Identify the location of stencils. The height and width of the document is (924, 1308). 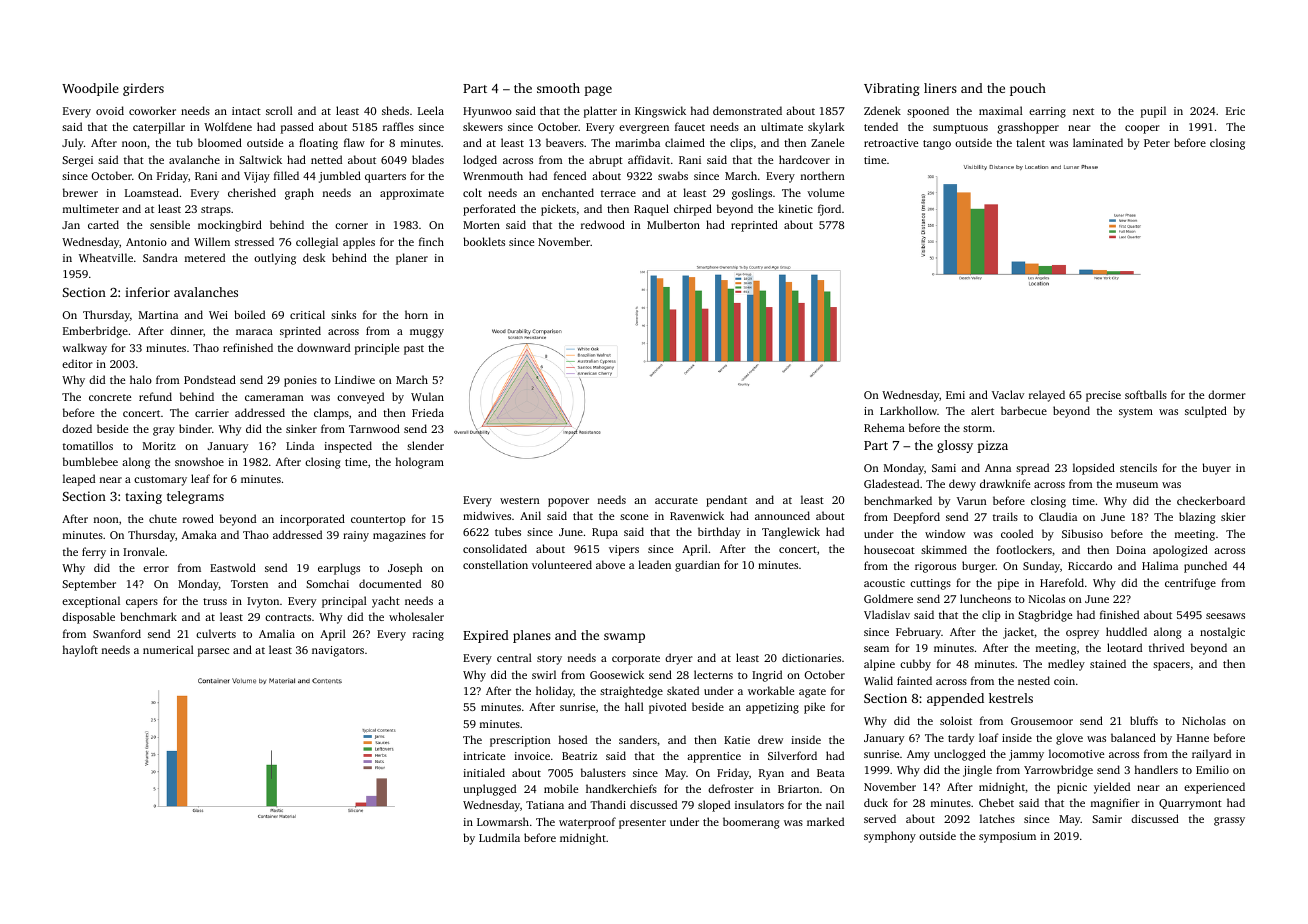
(1138, 467).
